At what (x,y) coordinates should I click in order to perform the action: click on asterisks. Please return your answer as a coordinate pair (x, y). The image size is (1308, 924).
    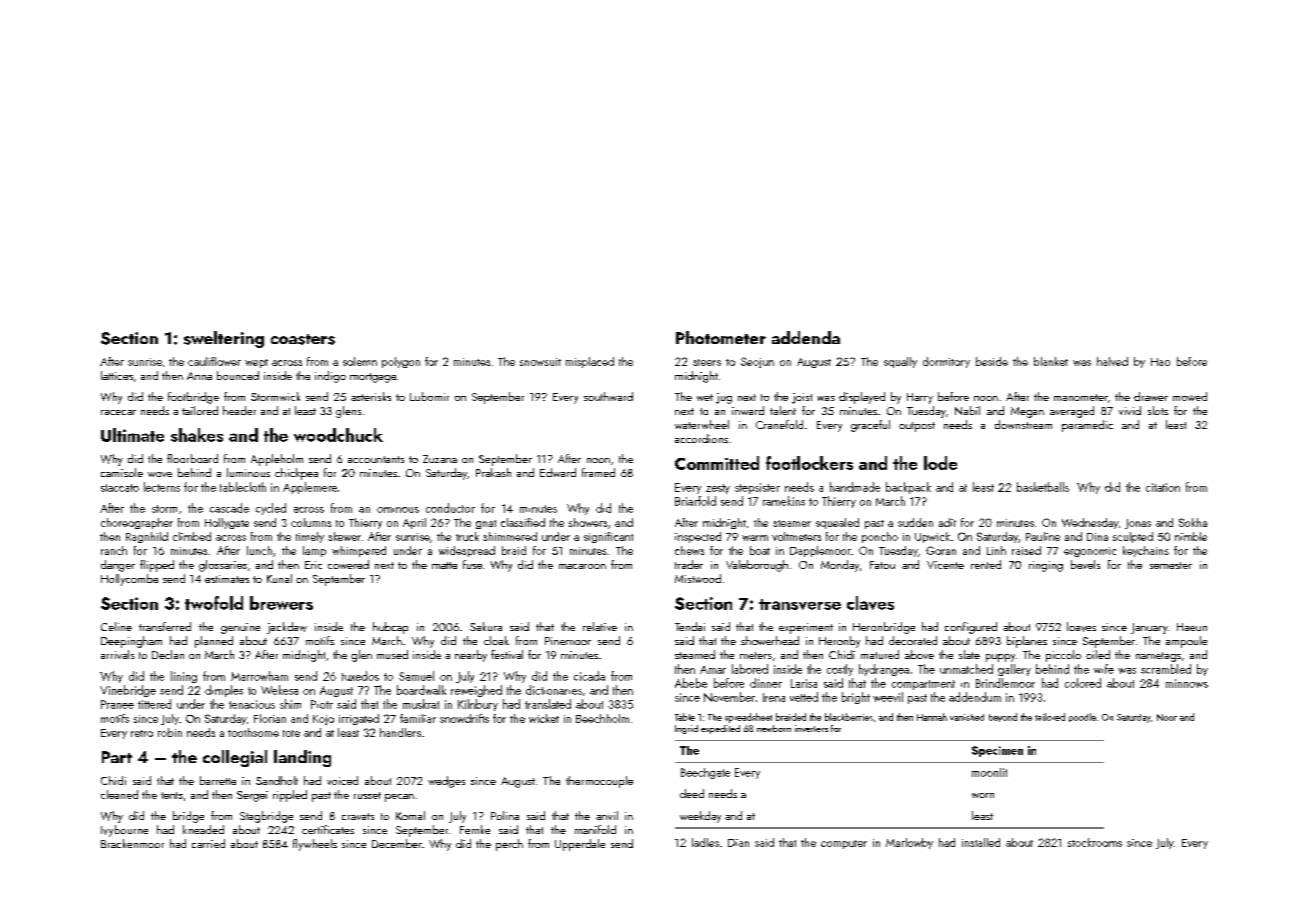
    Looking at the image, I should click on (371, 396).
